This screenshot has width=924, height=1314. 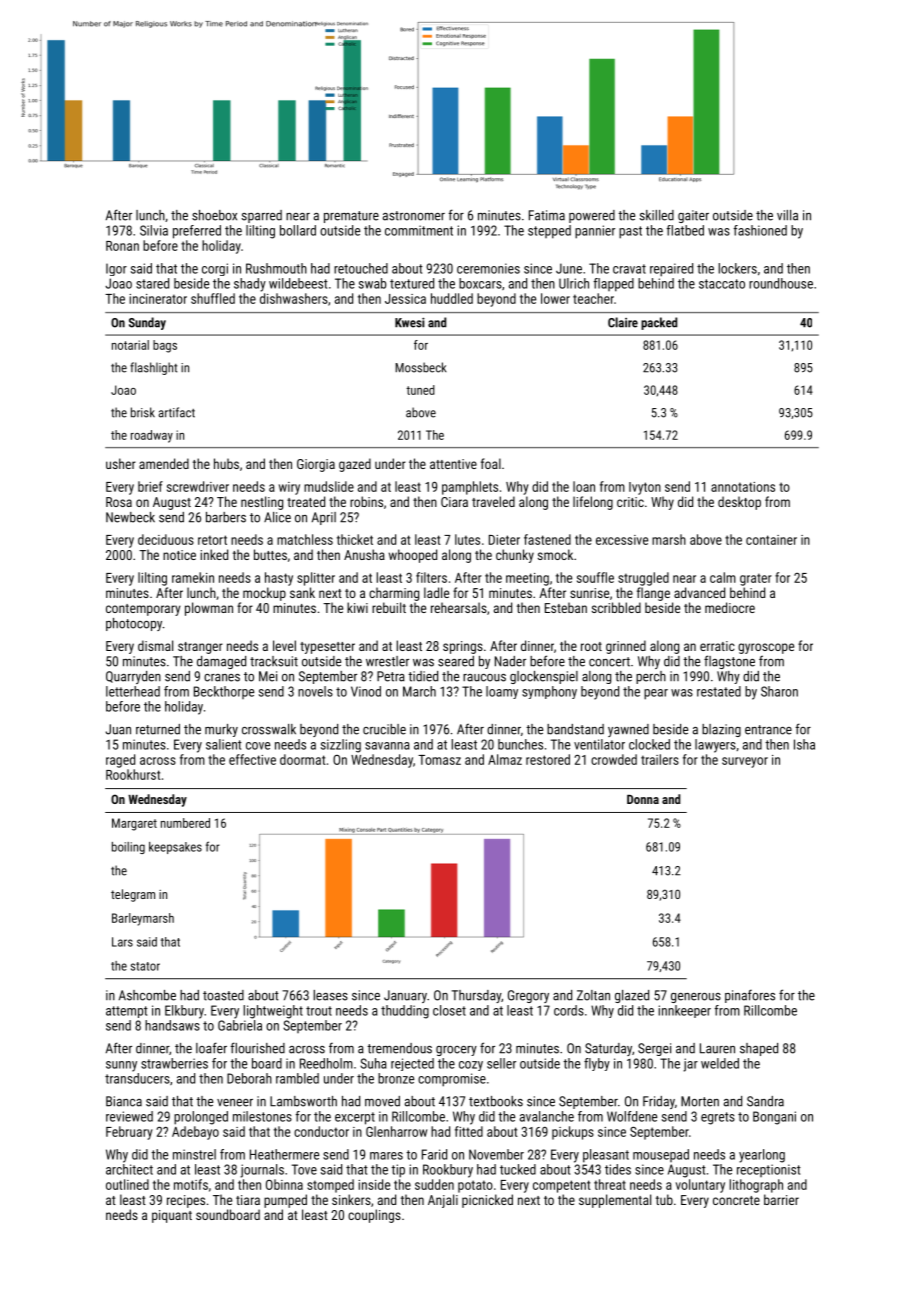 I want to click on journals, so click(x=262, y=1171).
